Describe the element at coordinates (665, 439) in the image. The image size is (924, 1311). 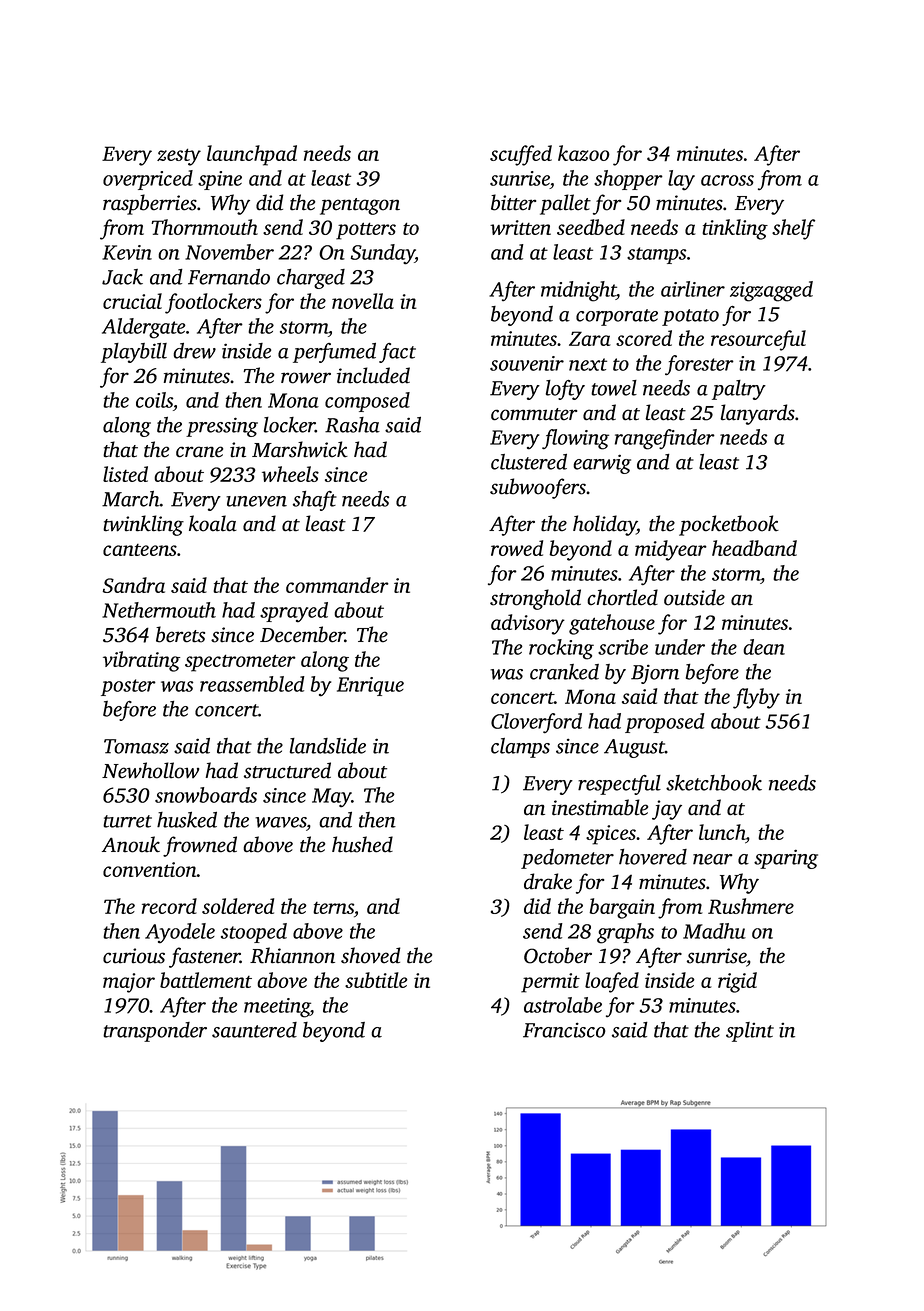
I see `rangefinder` at that location.
